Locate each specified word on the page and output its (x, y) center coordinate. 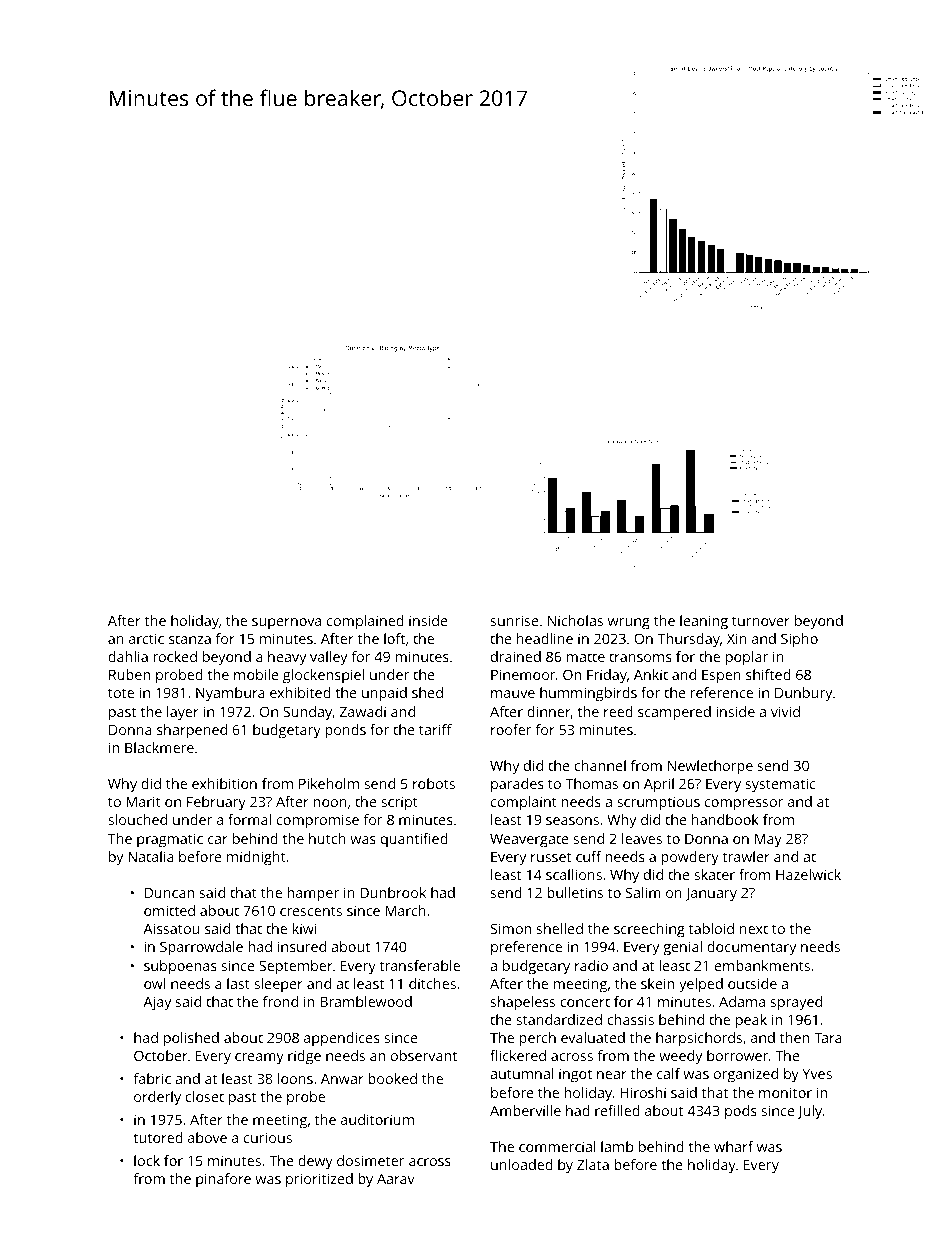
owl (155, 983)
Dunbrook (393, 892)
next (754, 929)
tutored (158, 1137)
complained (365, 622)
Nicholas (575, 620)
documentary (751, 948)
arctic (146, 638)
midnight (256, 858)
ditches (432, 983)
